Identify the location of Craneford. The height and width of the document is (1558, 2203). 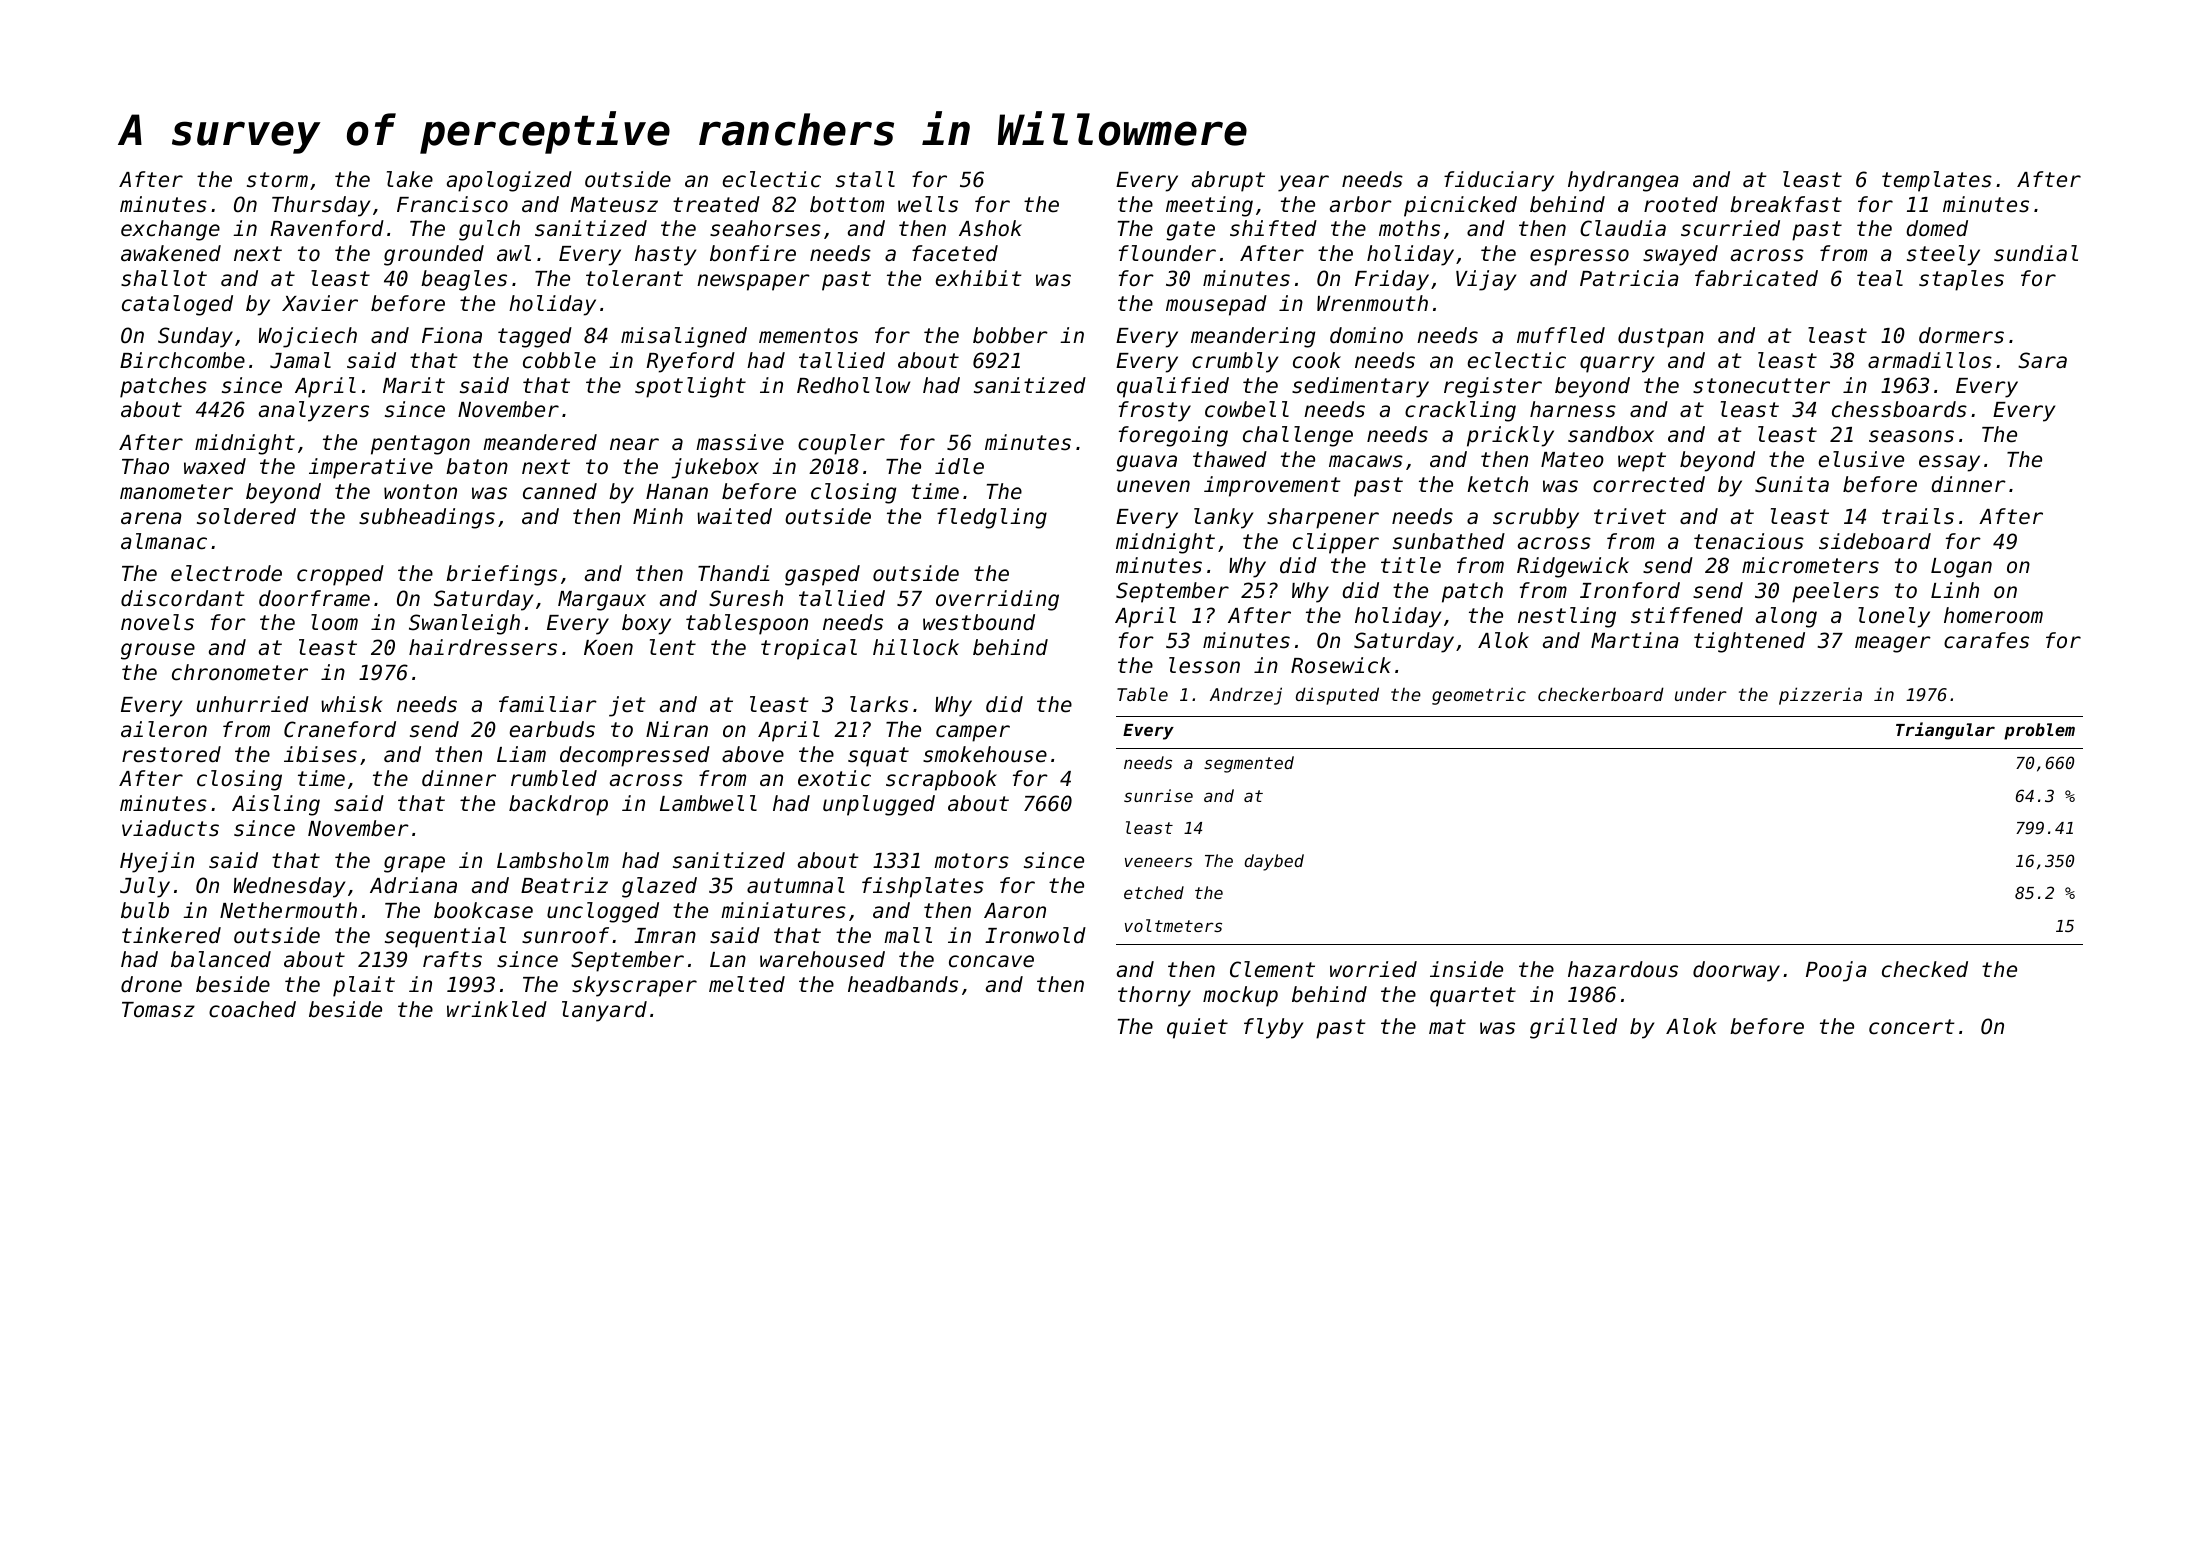
(340, 729).
